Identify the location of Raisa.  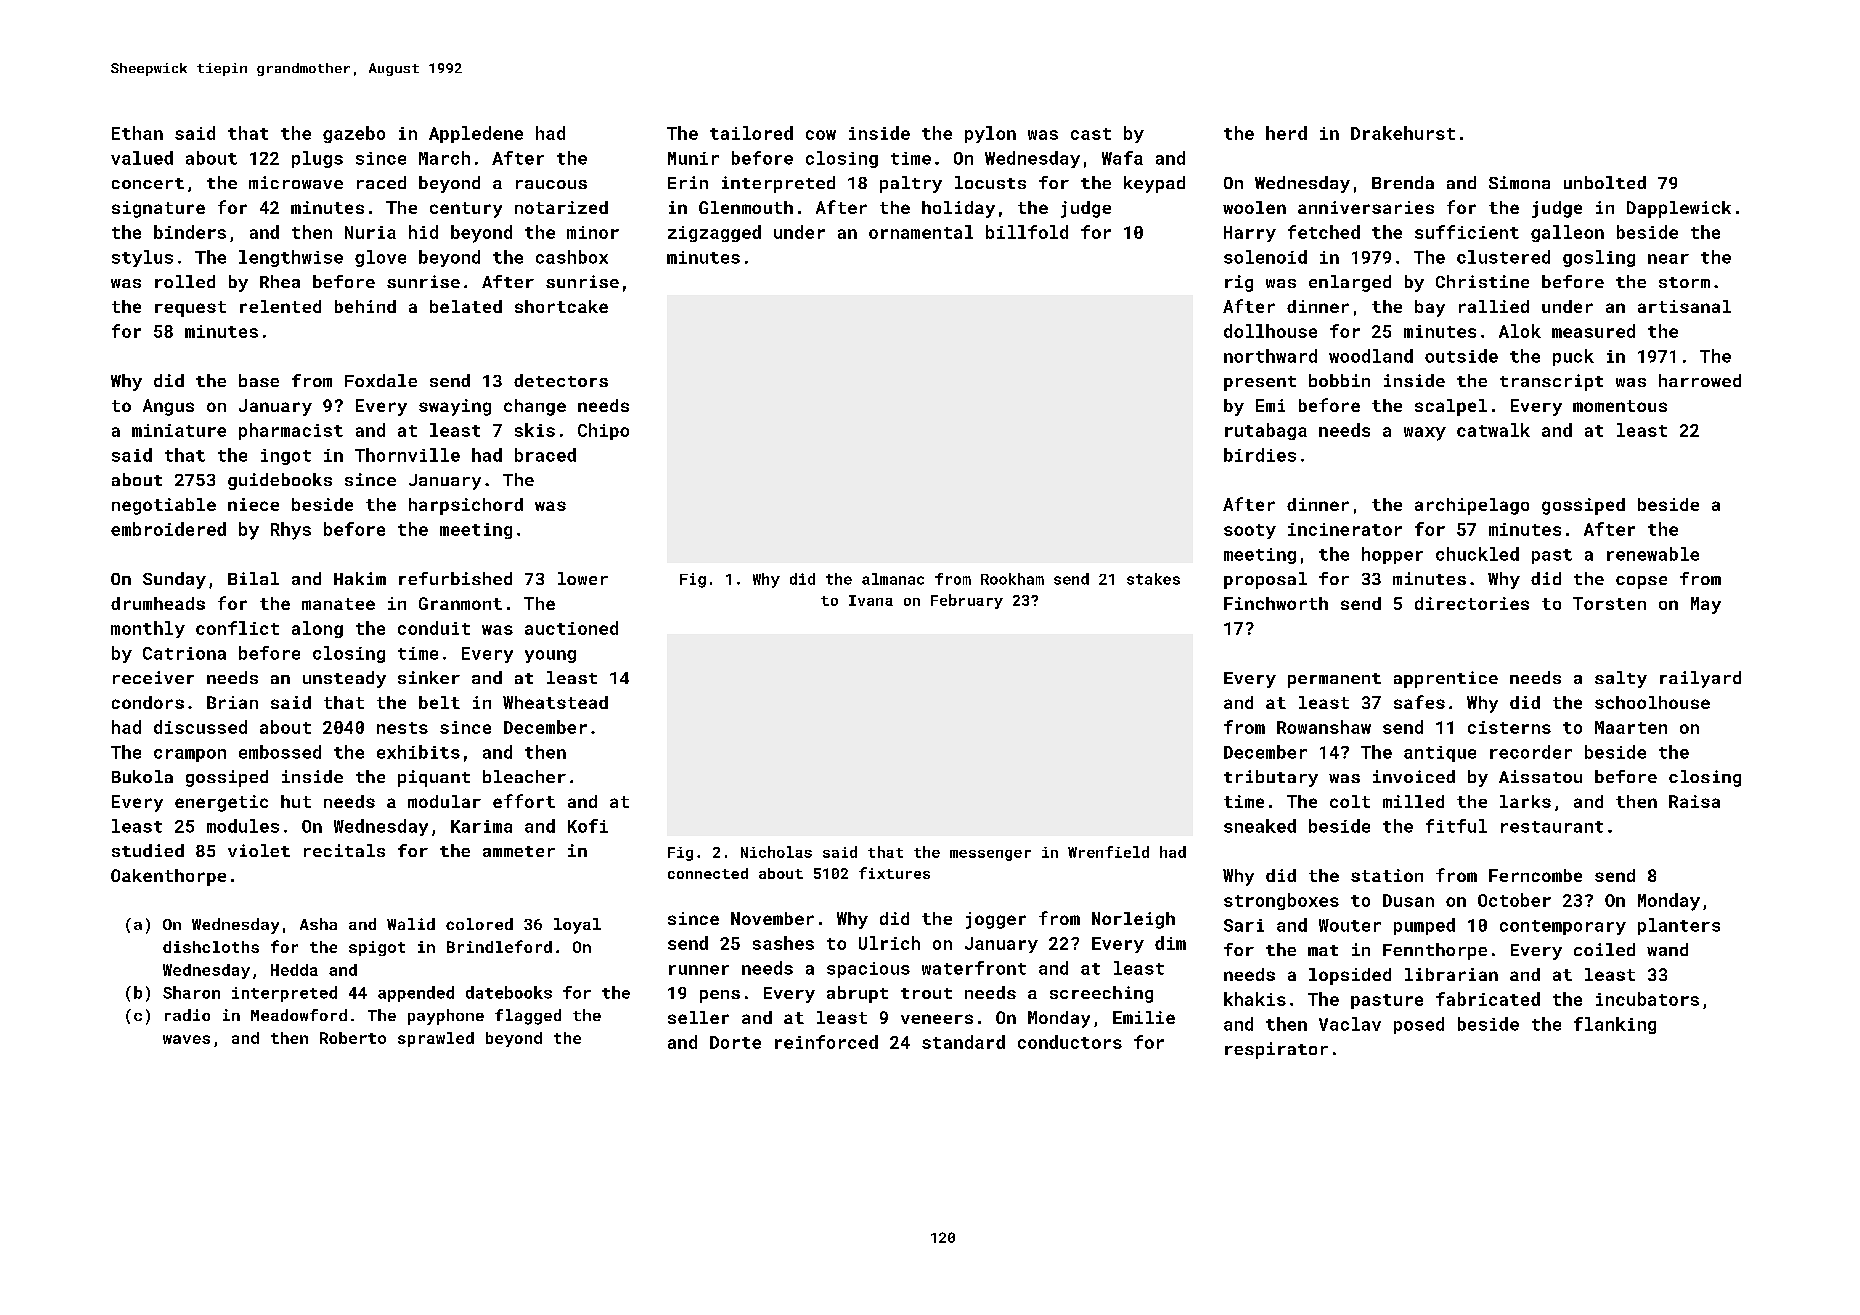
(1694, 801).
